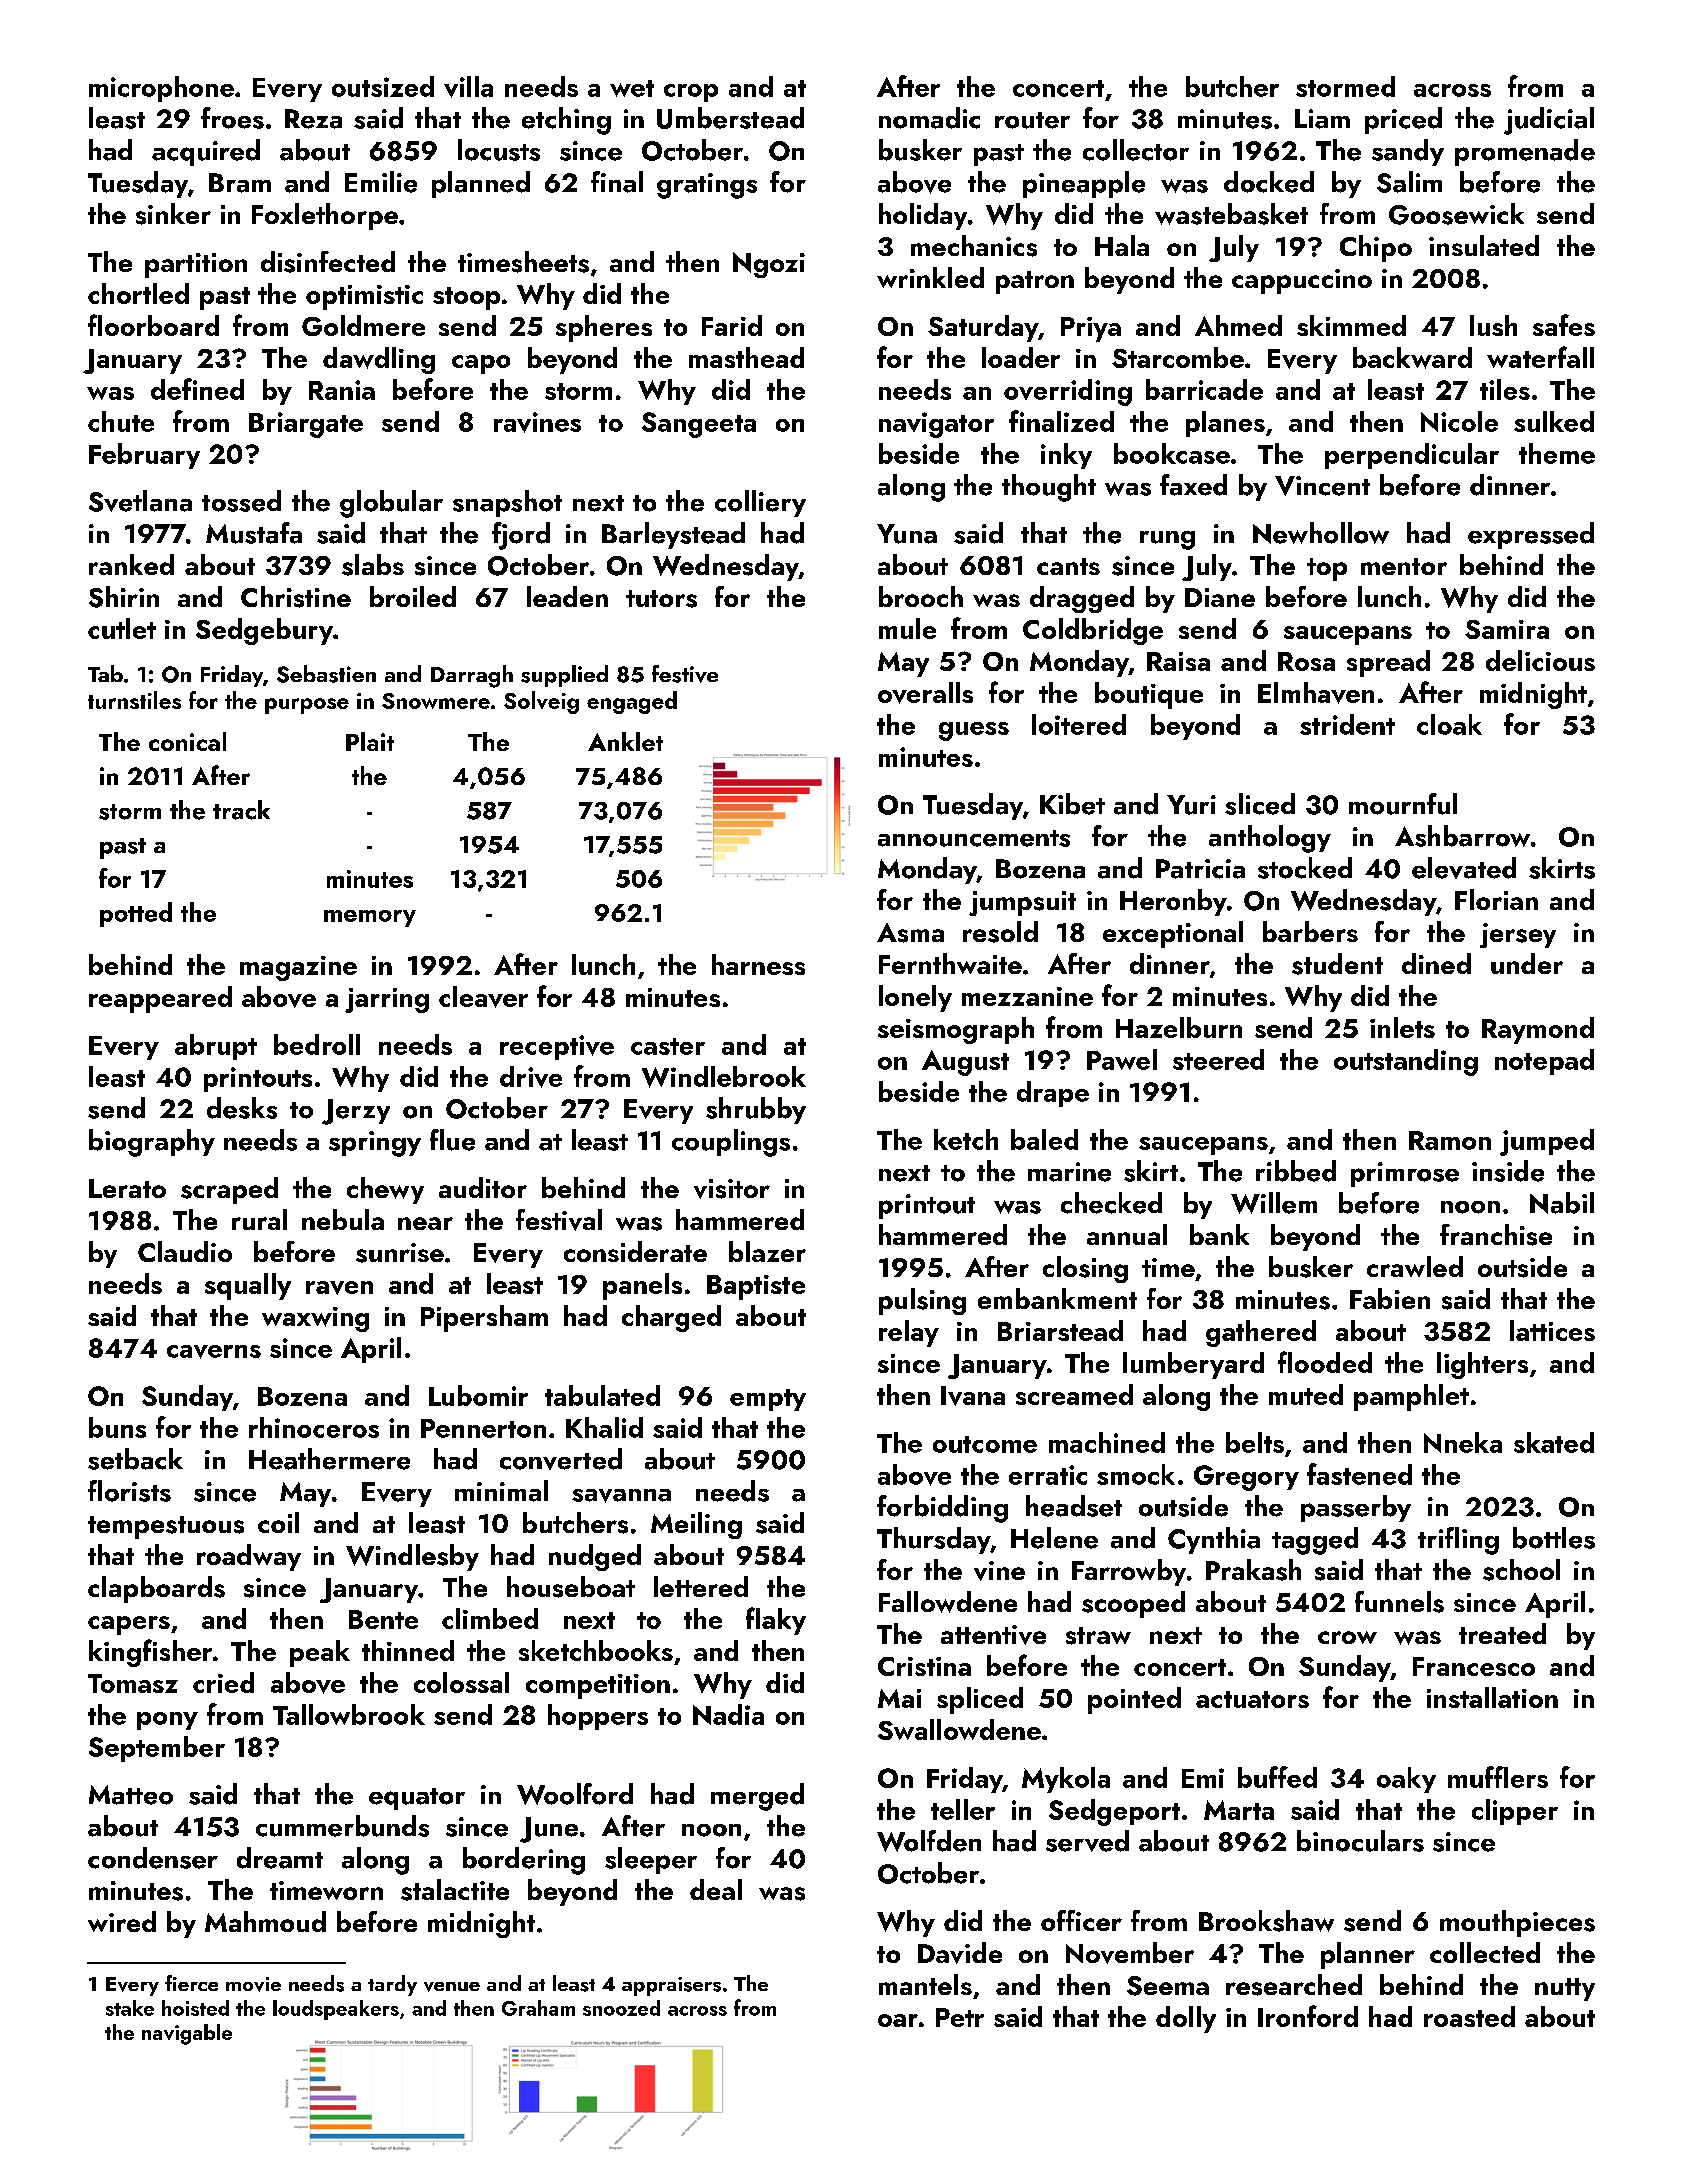 The width and height of the document is (1683, 2178). Describe the element at coordinates (130, 2008) in the document. I see `stake` at that location.
